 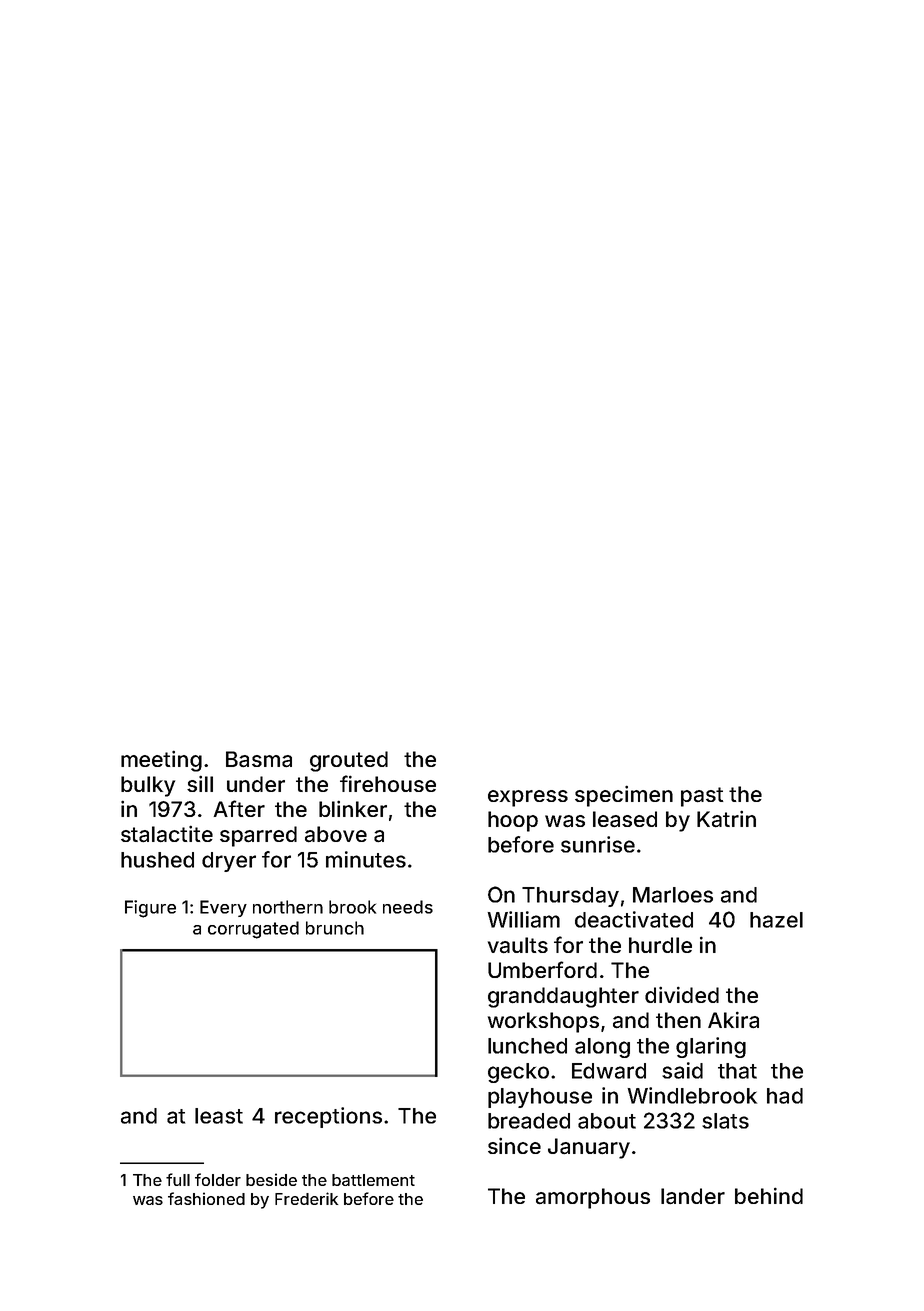 What do you see at coordinates (518, 1073) in the screenshot?
I see `gecko` at bounding box center [518, 1073].
